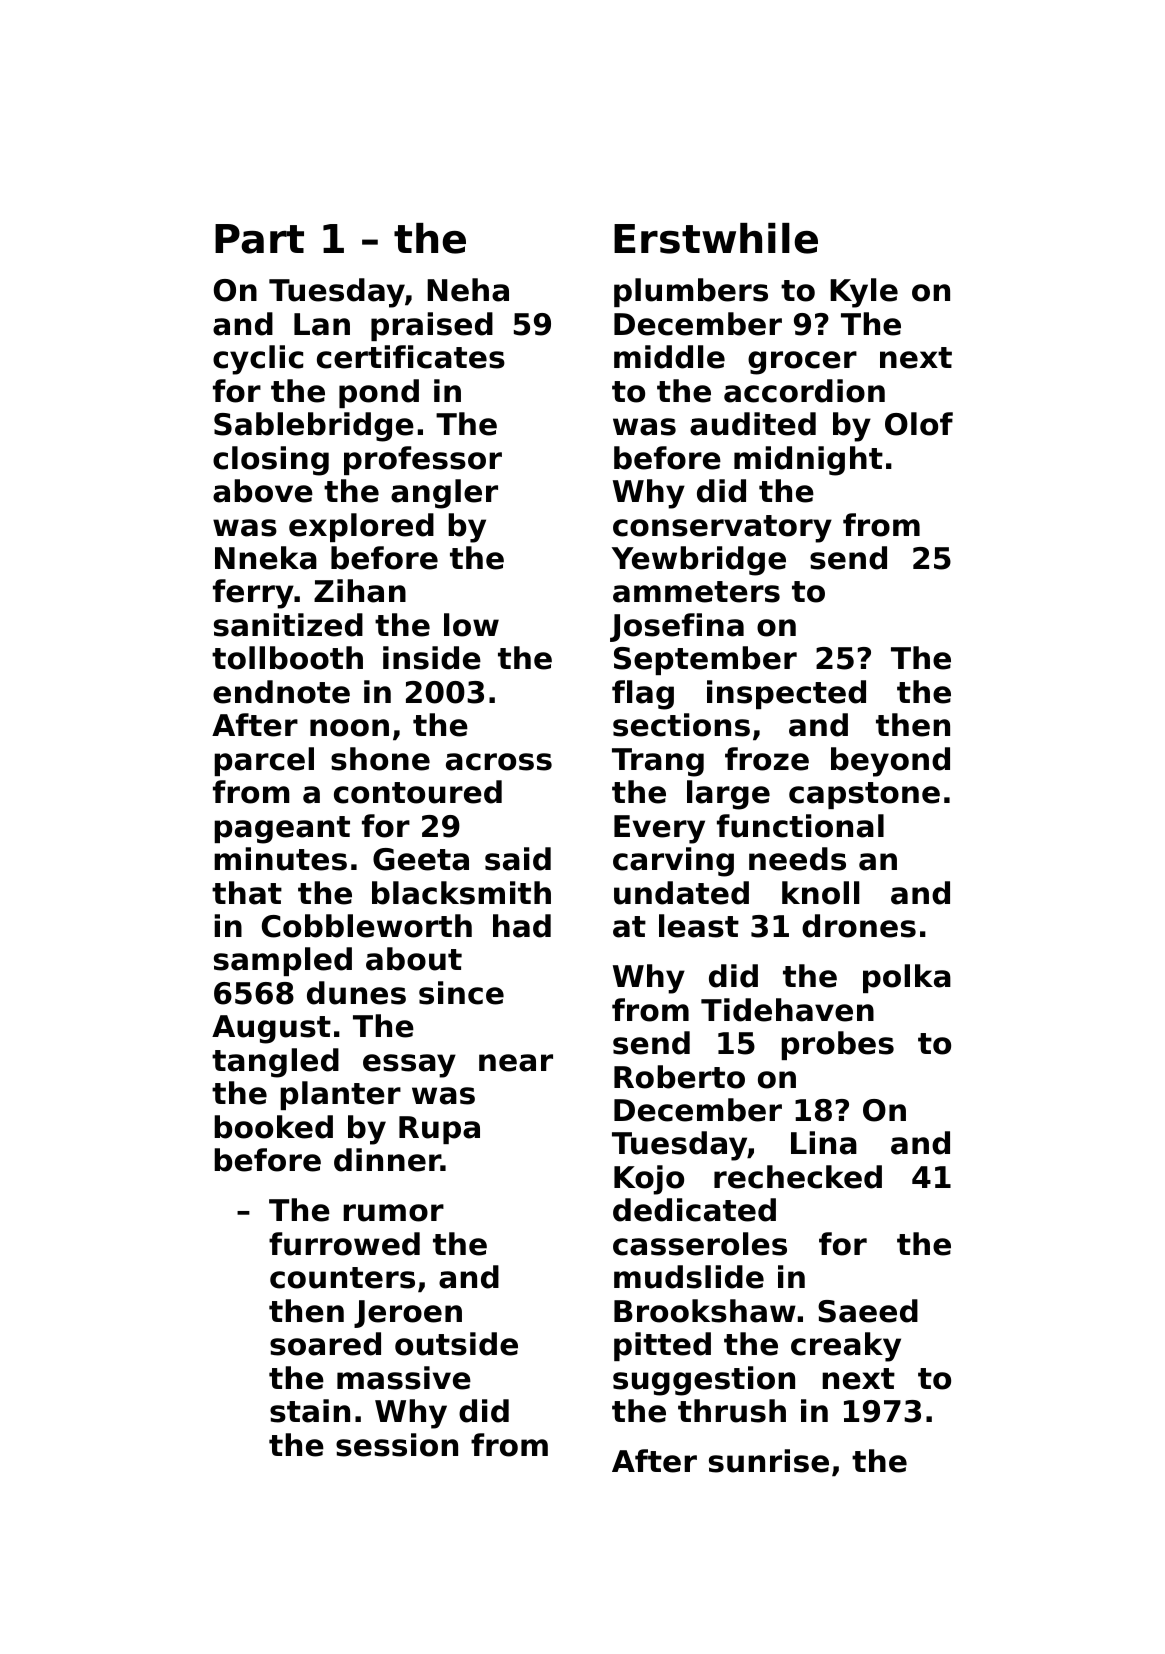  Describe the element at coordinates (659, 829) in the document. I see `Every` at that location.
